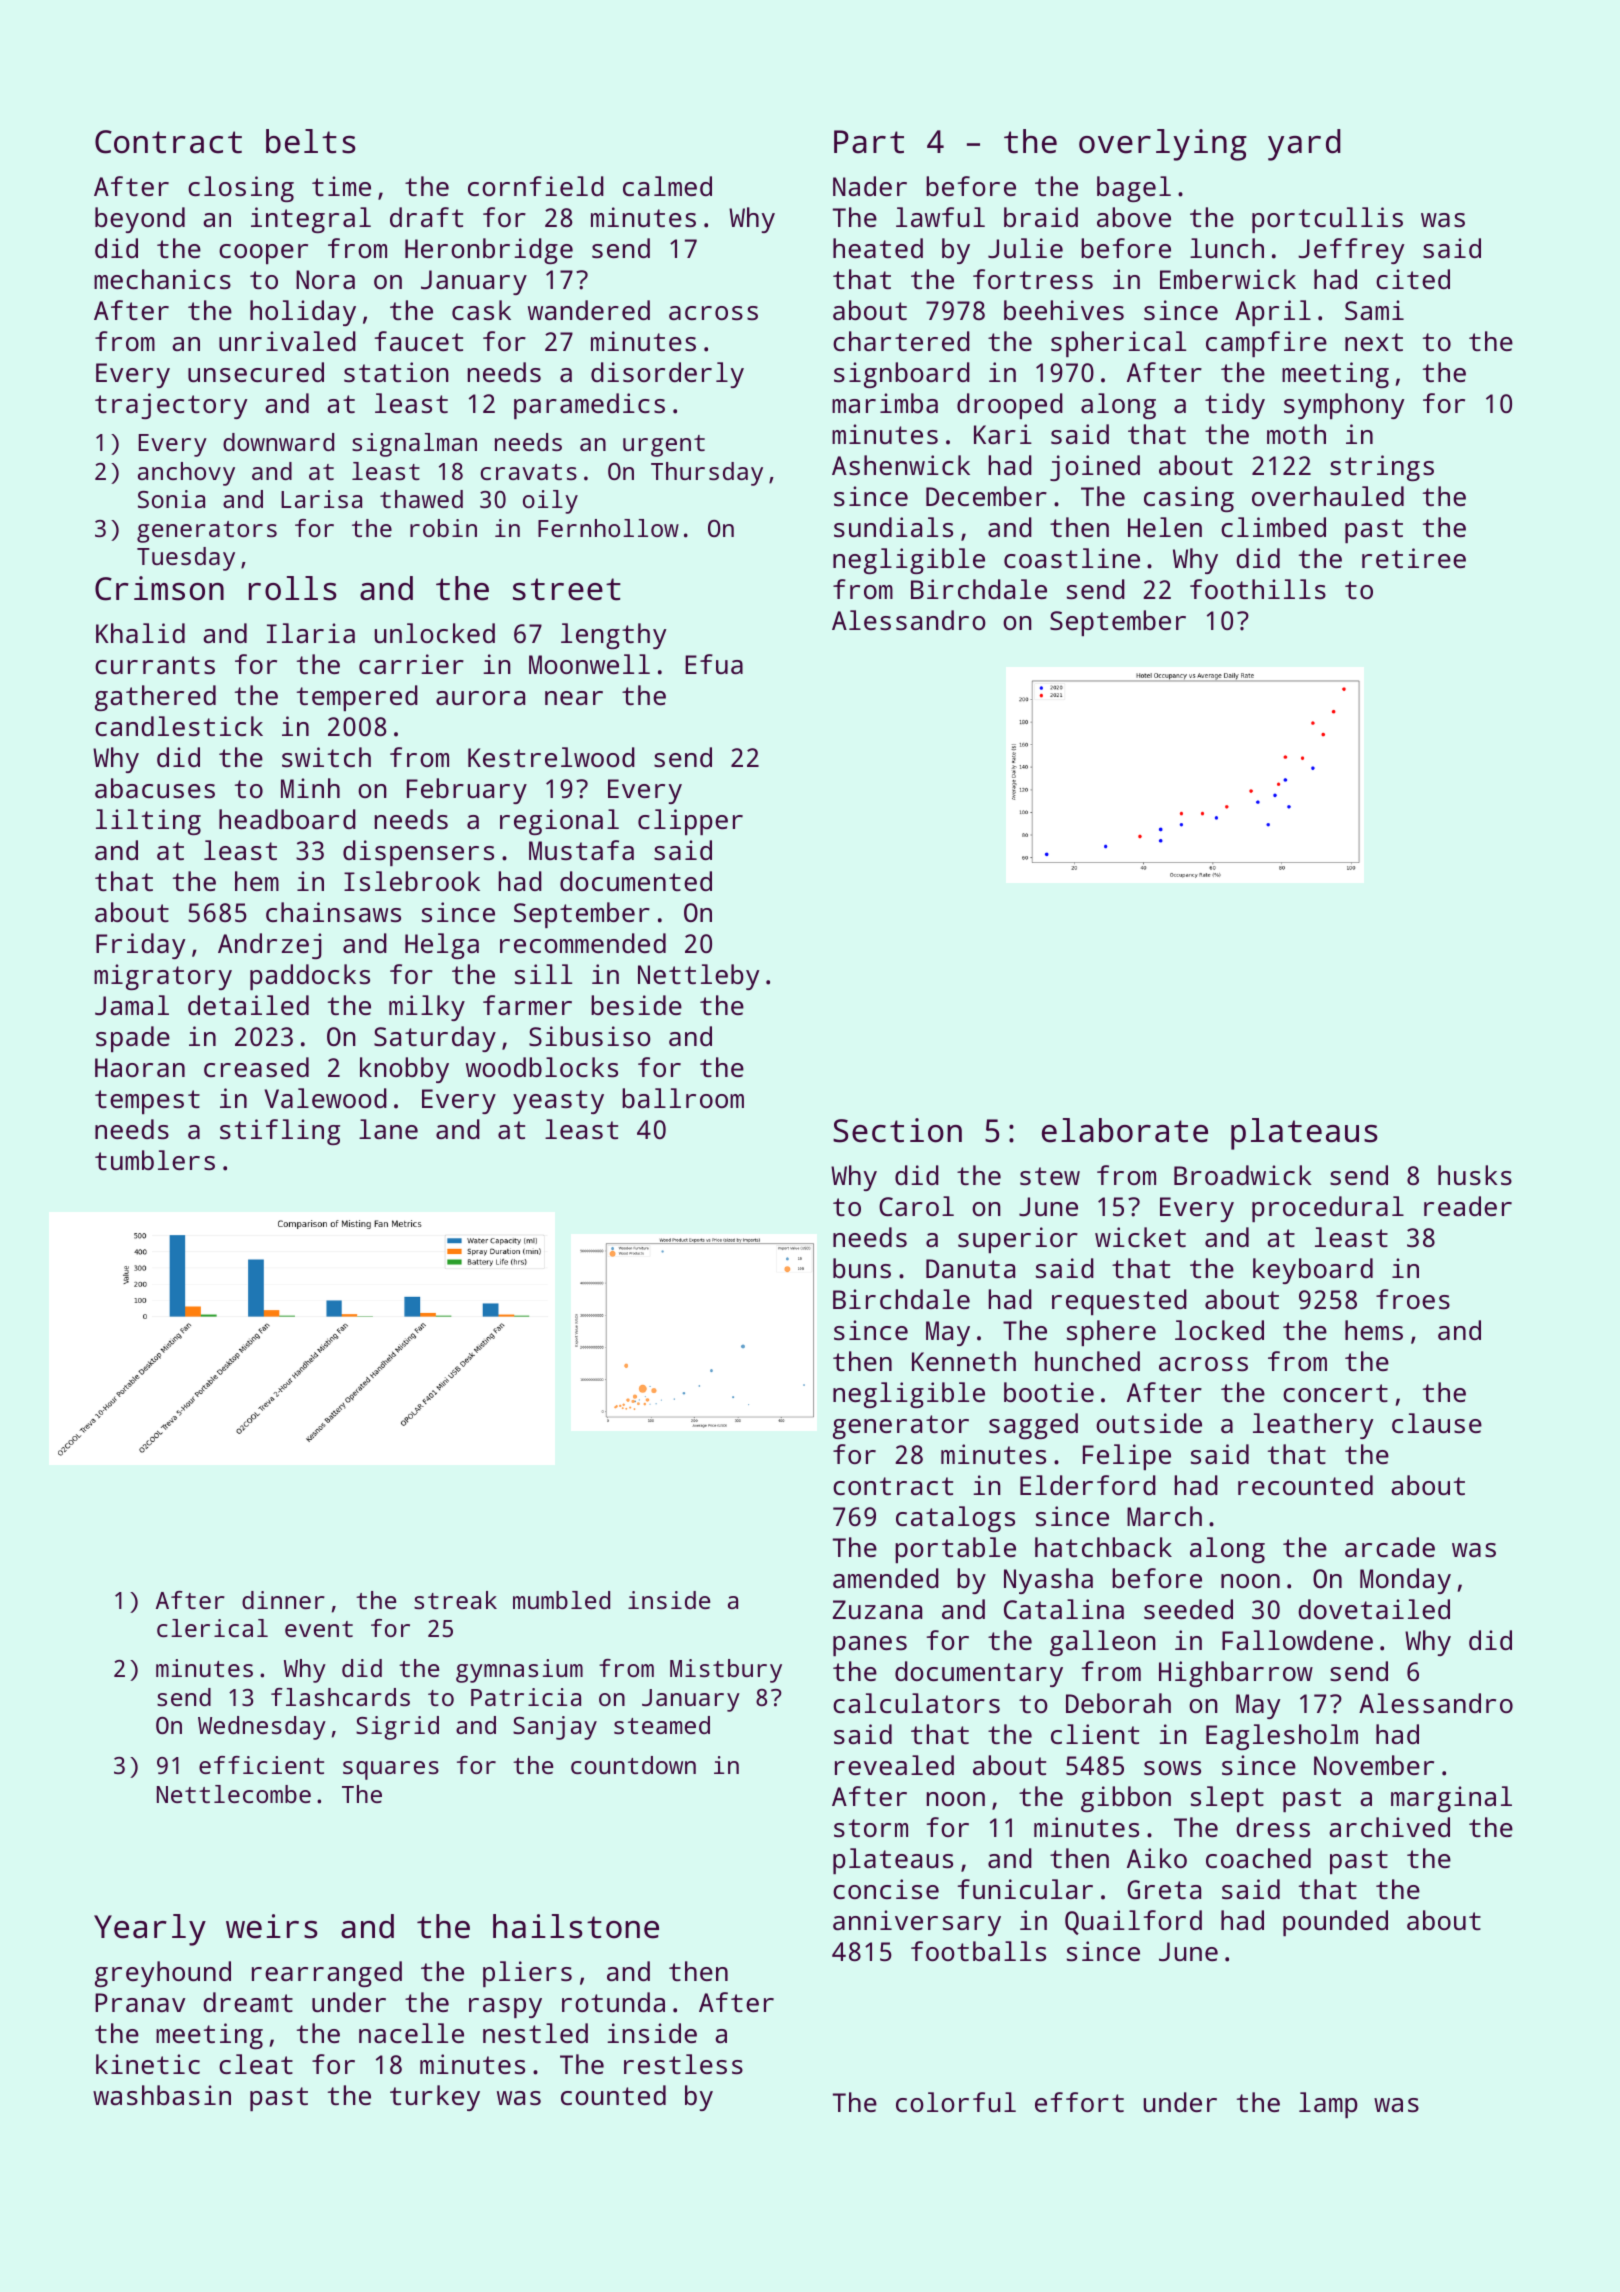  I want to click on mumbled, so click(561, 1600).
